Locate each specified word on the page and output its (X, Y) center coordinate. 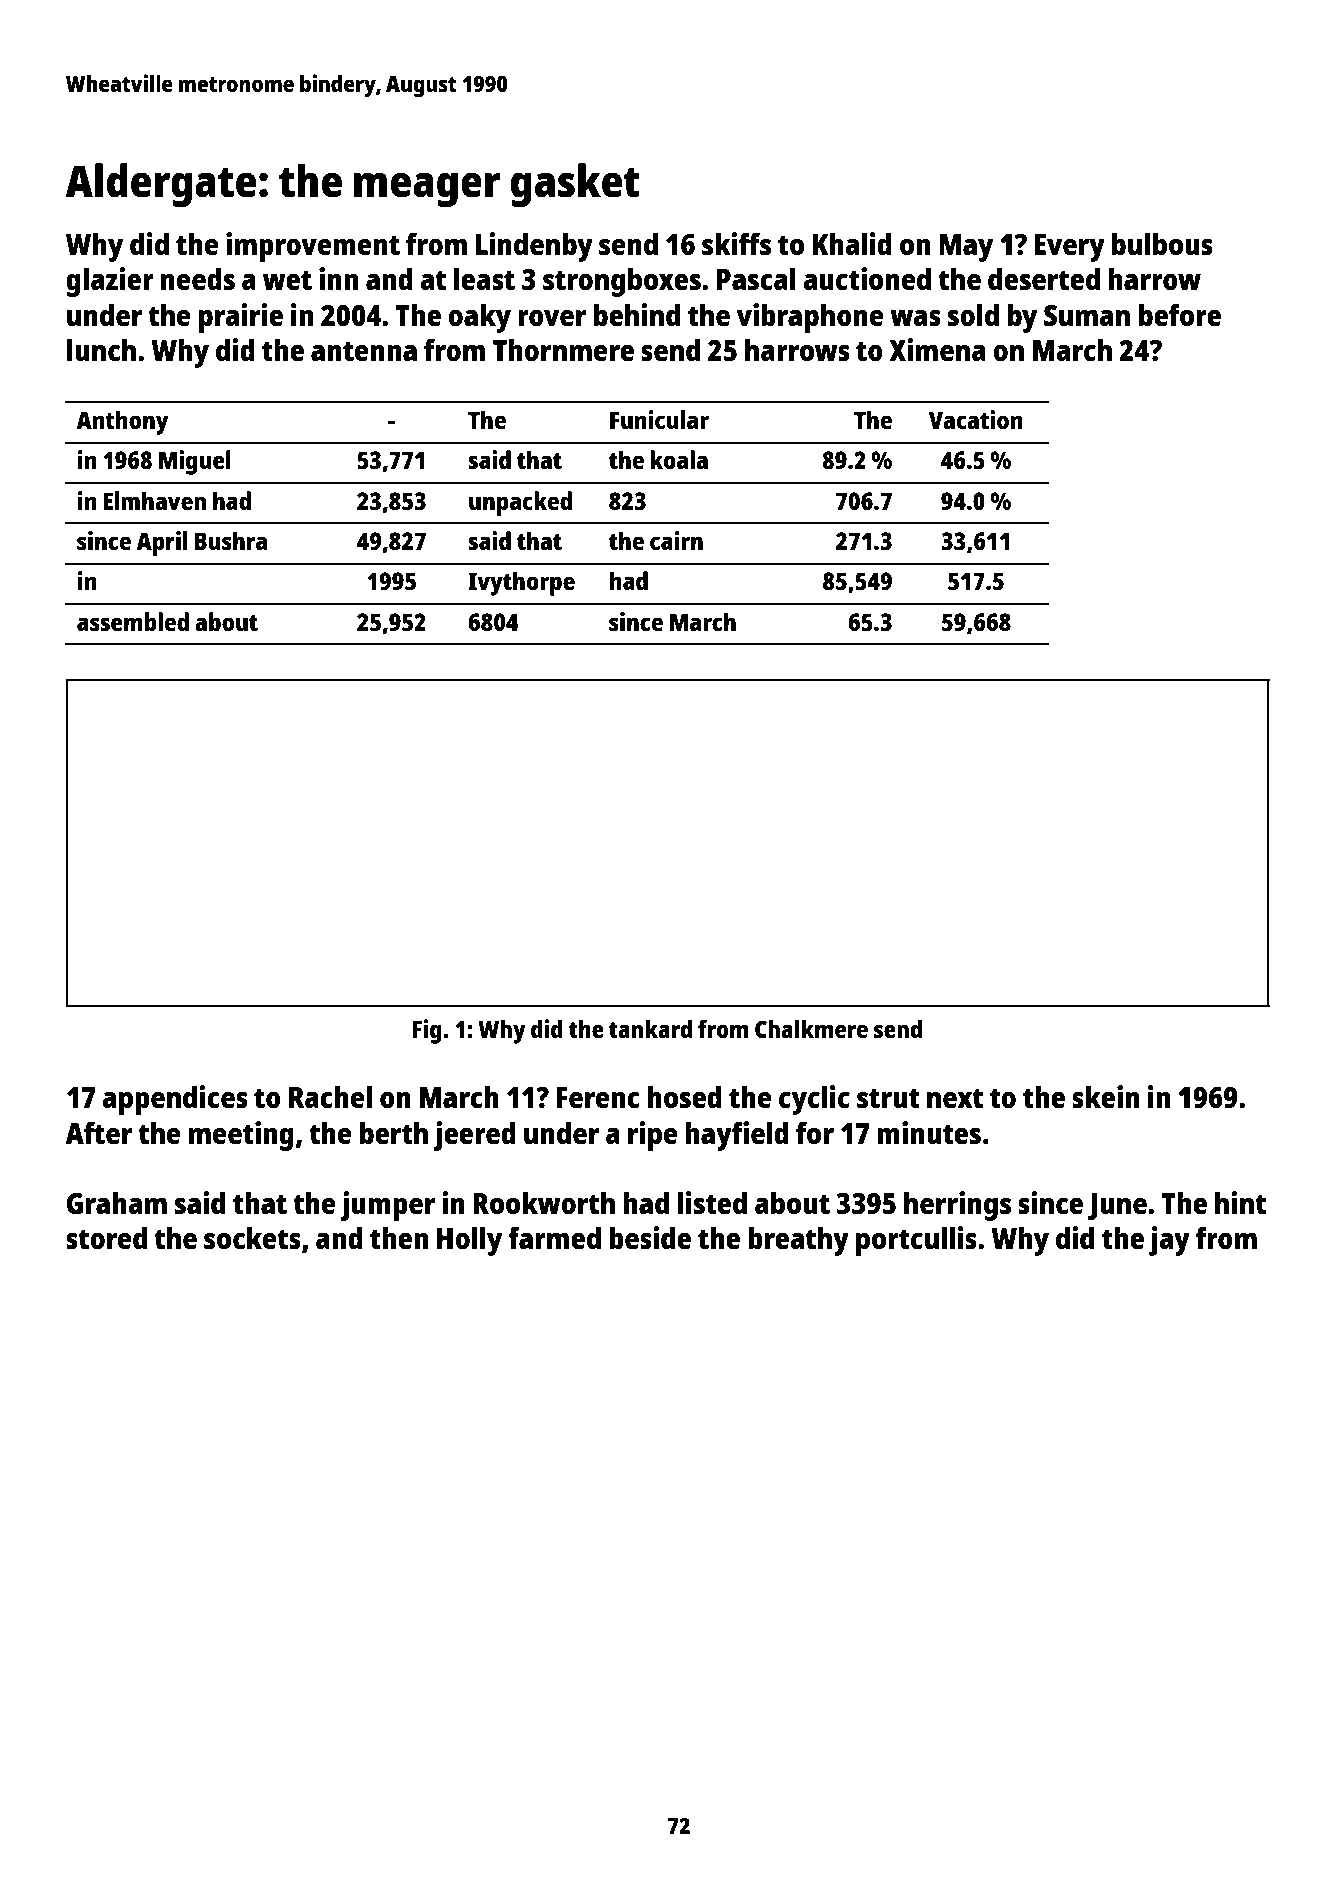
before (1180, 314)
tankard (650, 1028)
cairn (676, 540)
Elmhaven (155, 500)
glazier (110, 282)
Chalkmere (811, 1028)
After (98, 1133)
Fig (427, 1031)
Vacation (976, 419)
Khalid (852, 243)
